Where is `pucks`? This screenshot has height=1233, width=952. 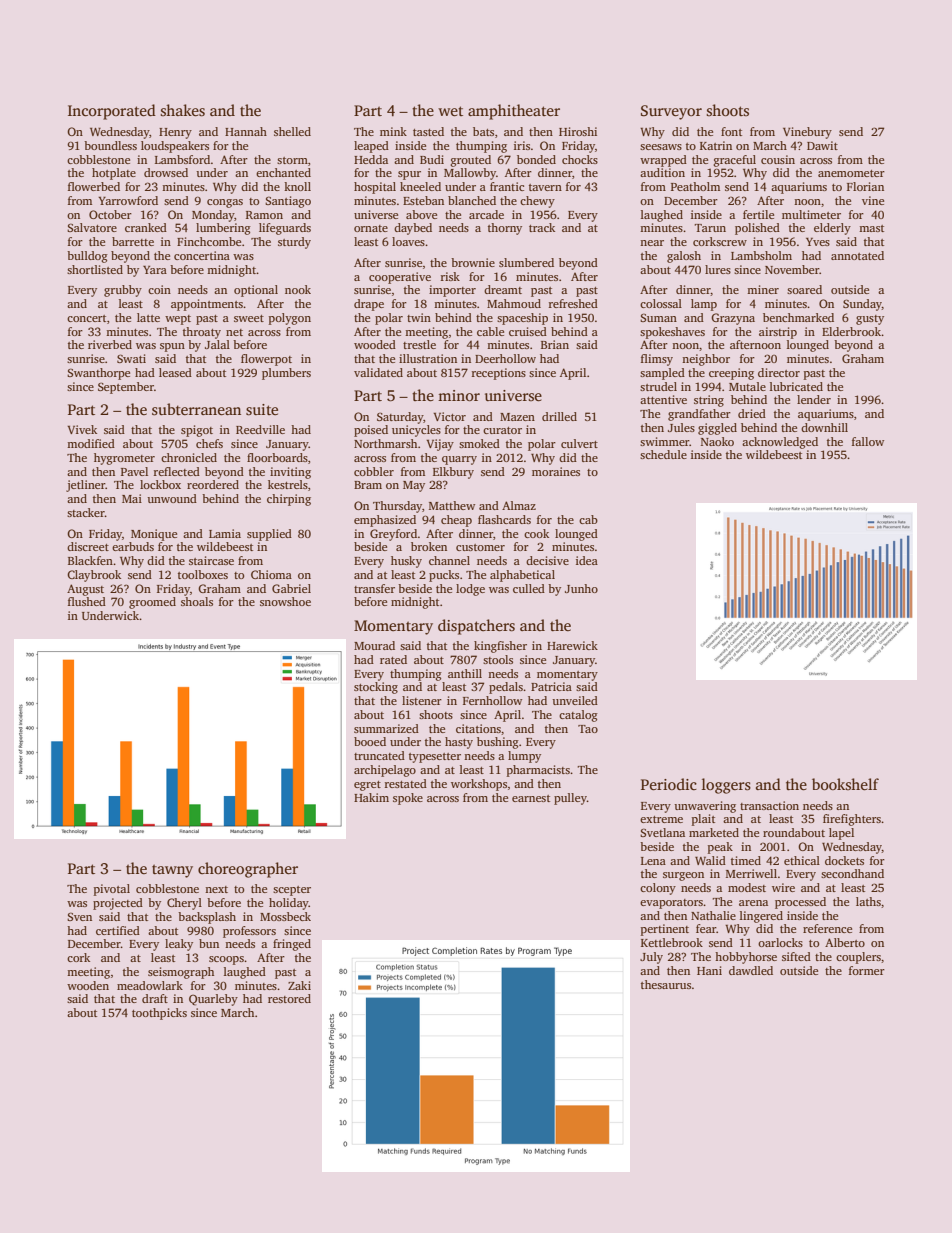 pucks is located at coordinates (444, 576).
